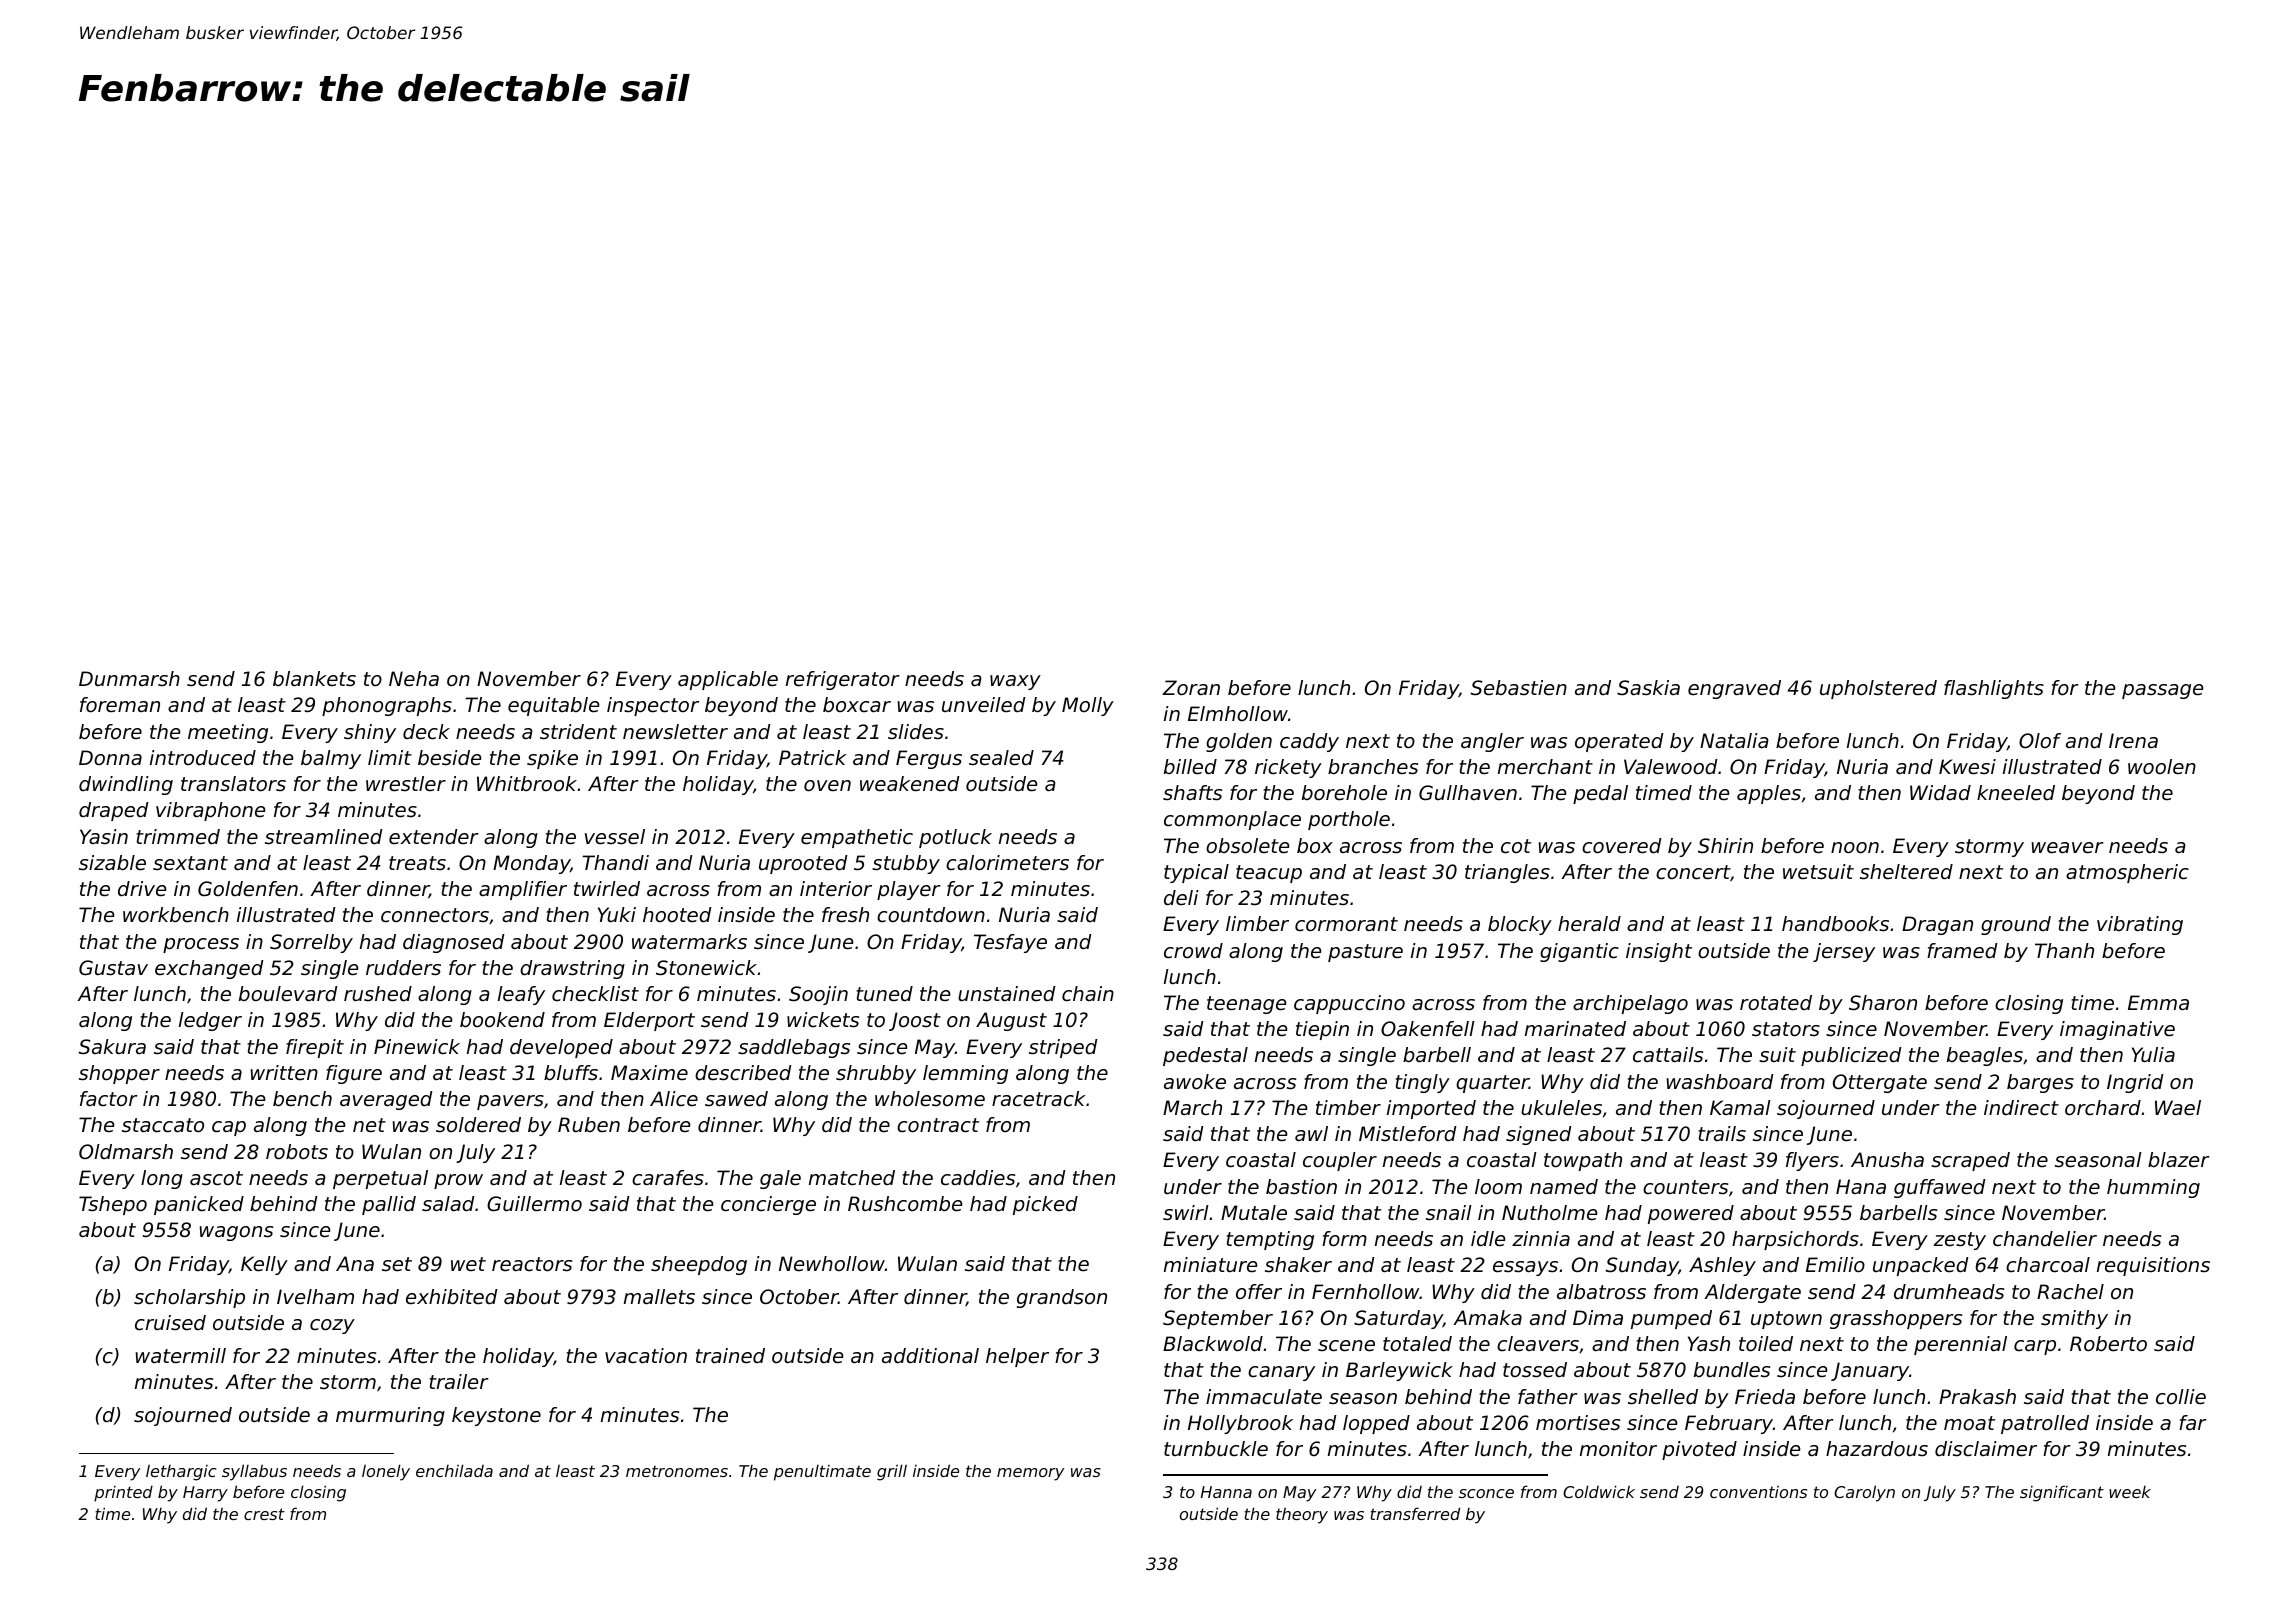  Describe the element at coordinates (1302, 1515) in the page. I see `theory` at that location.
